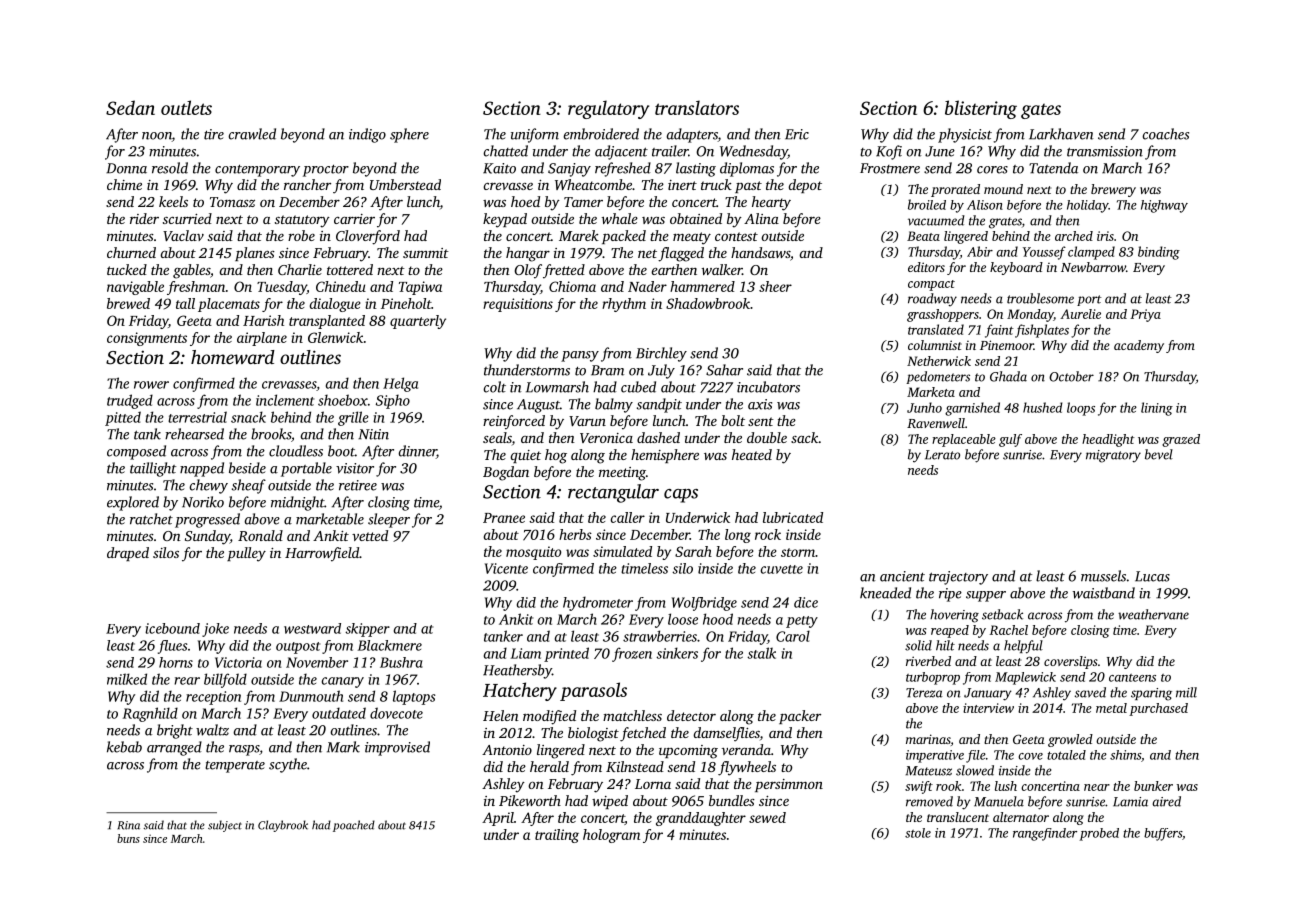 The height and width of the screenshot is (924, 1308). Describe the element at coordinates (981, 109) in the screenshot. I see `blistering` at that location.
